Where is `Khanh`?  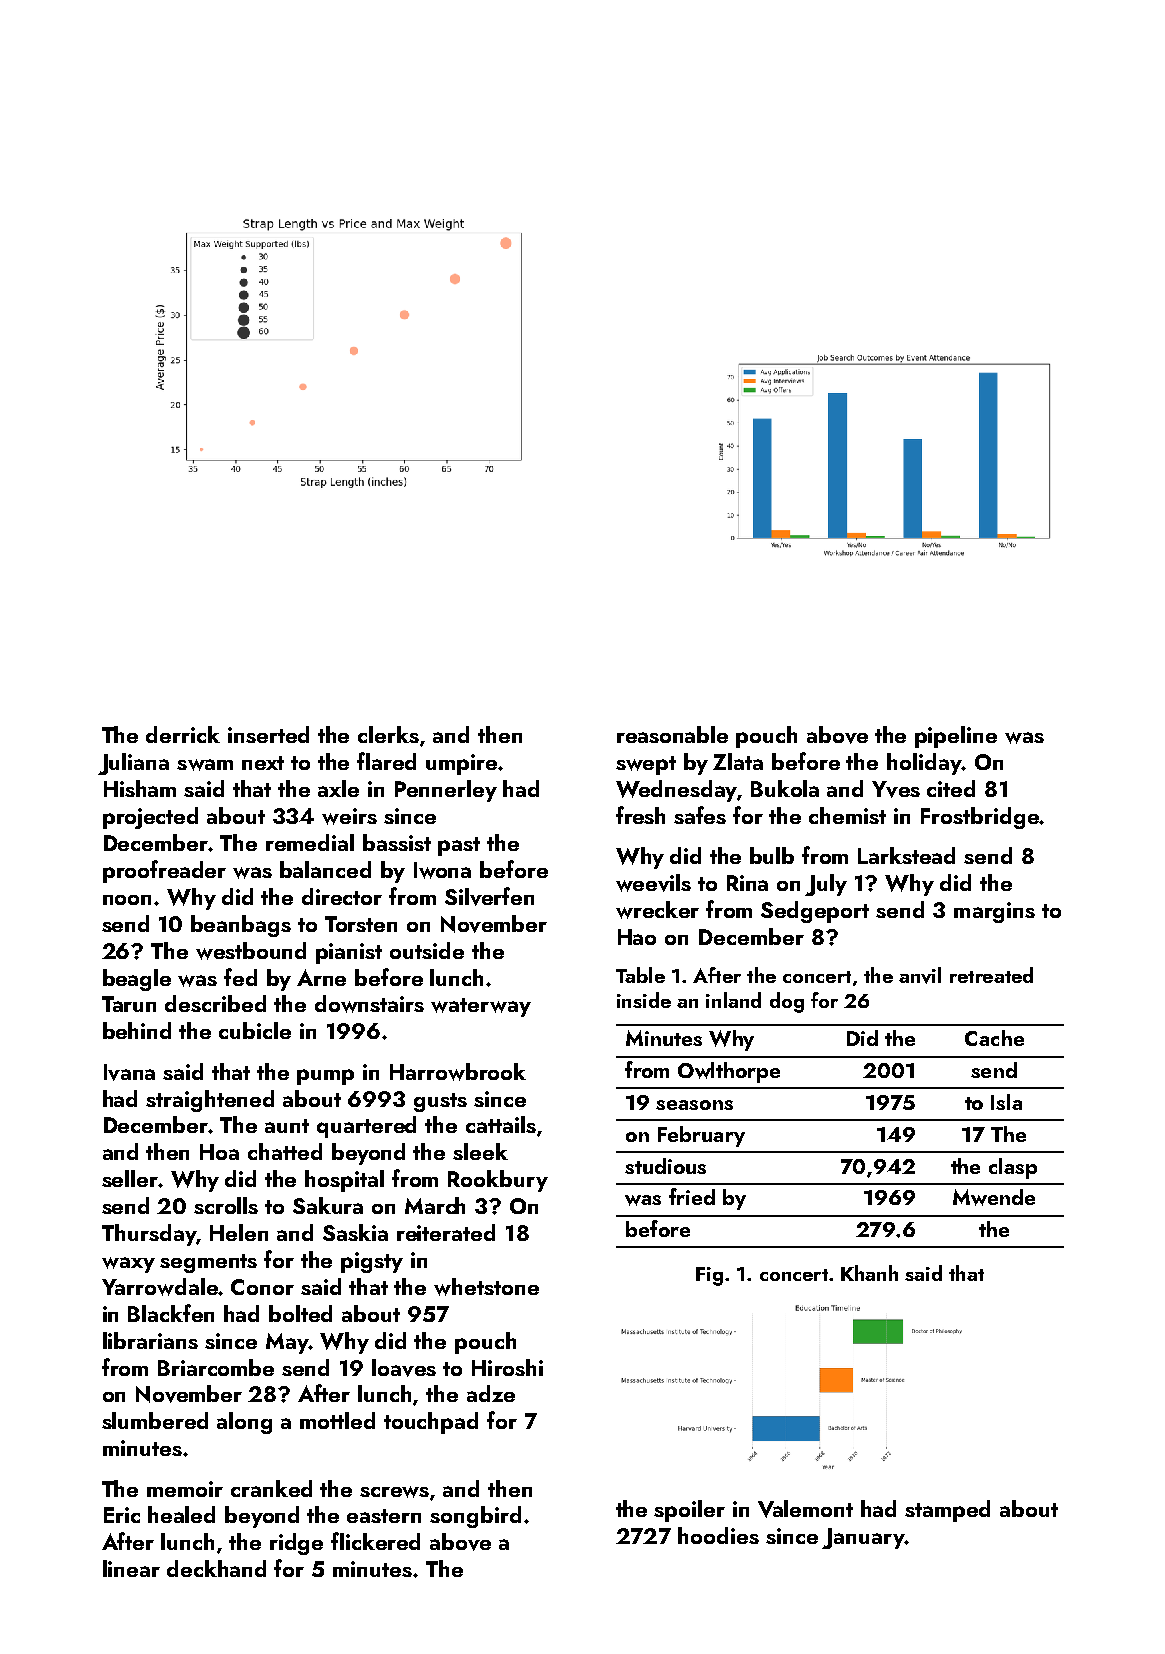 Khanh is located at coordinates (869, 1273).
